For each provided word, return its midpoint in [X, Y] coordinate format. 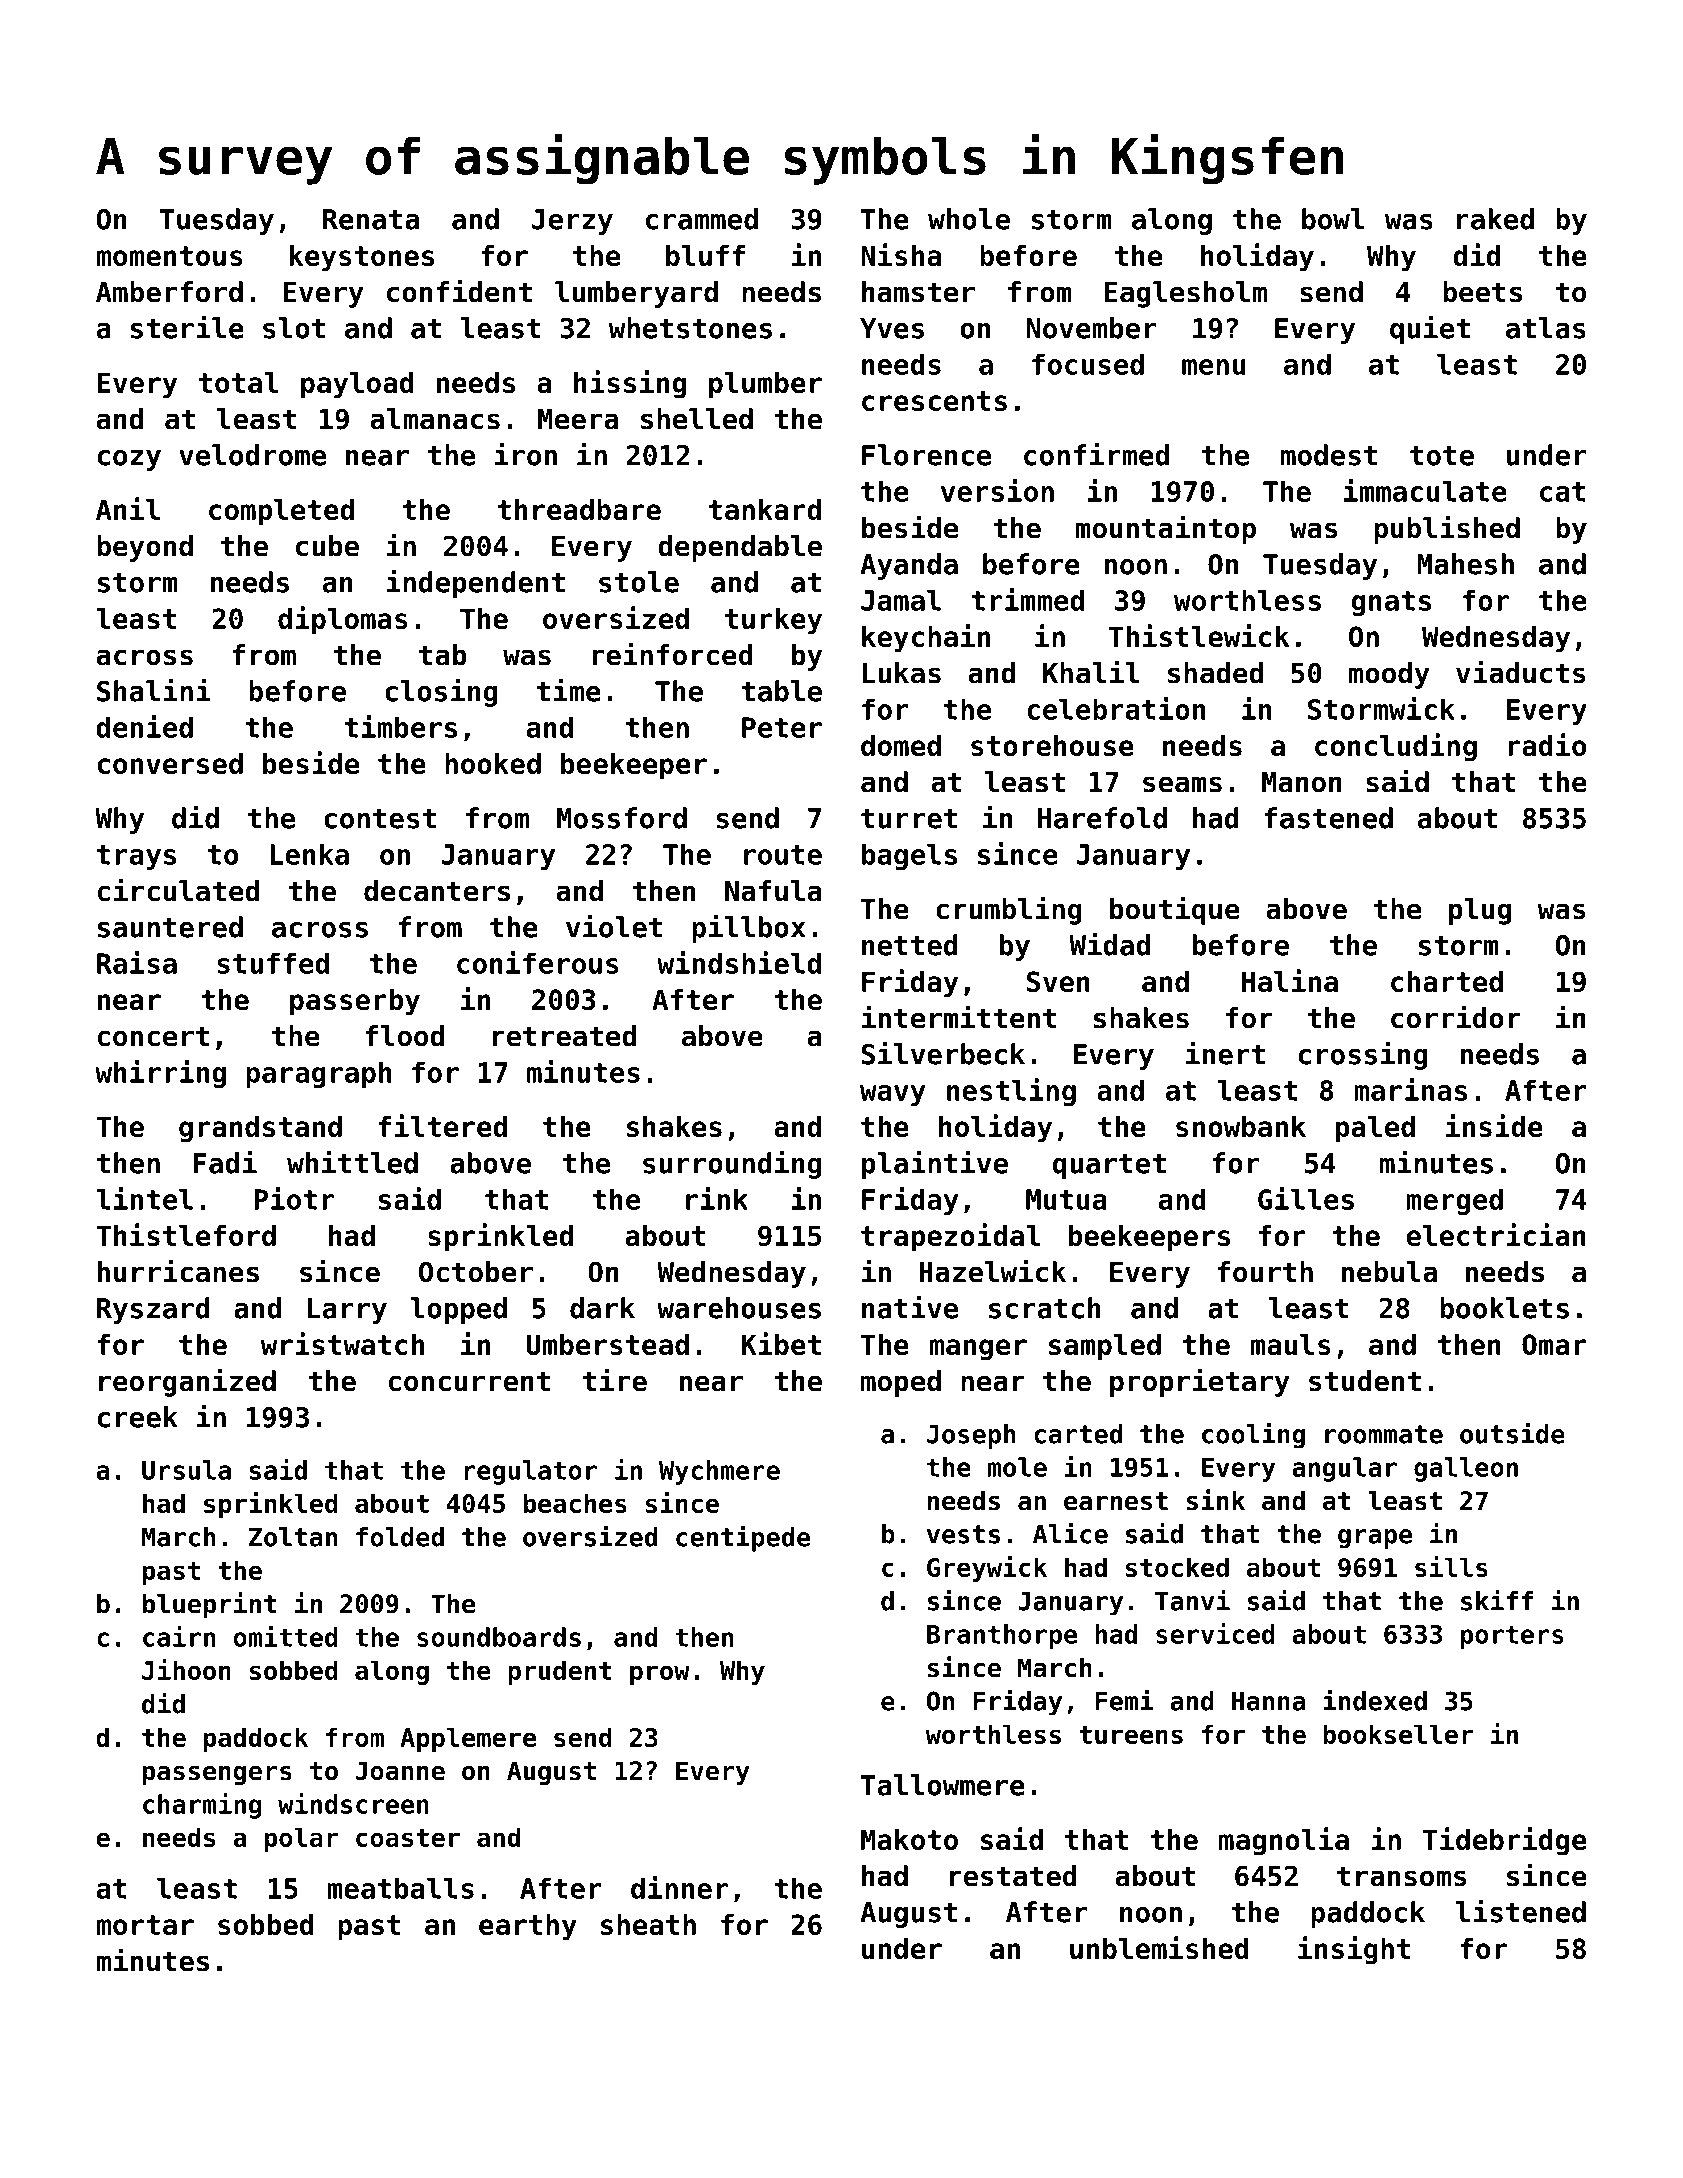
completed [281, 512]
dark [602, 1308]
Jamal [901, 600]
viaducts [1521, 672]
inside [1494, 1125]
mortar [145, 1925]
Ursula [186, 1470]
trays [136, 857]
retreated [564, 1036]
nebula [1389, 1272]
